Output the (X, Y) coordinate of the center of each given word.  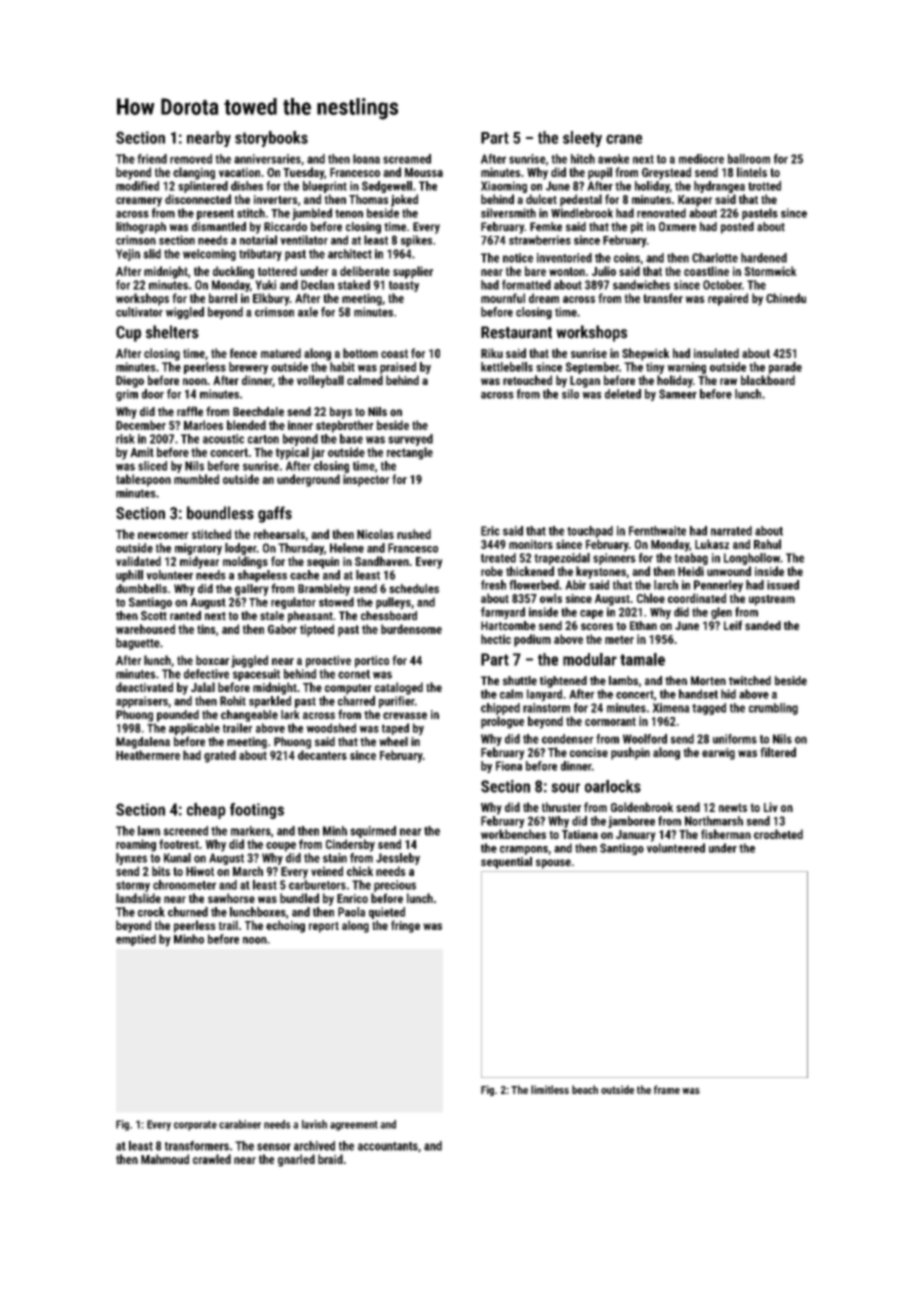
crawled (212, 1159)
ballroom (749, 159)
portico (372, 661)
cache (304, 575)
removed (191, 159)
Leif (733, 625)
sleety (582, 139)
